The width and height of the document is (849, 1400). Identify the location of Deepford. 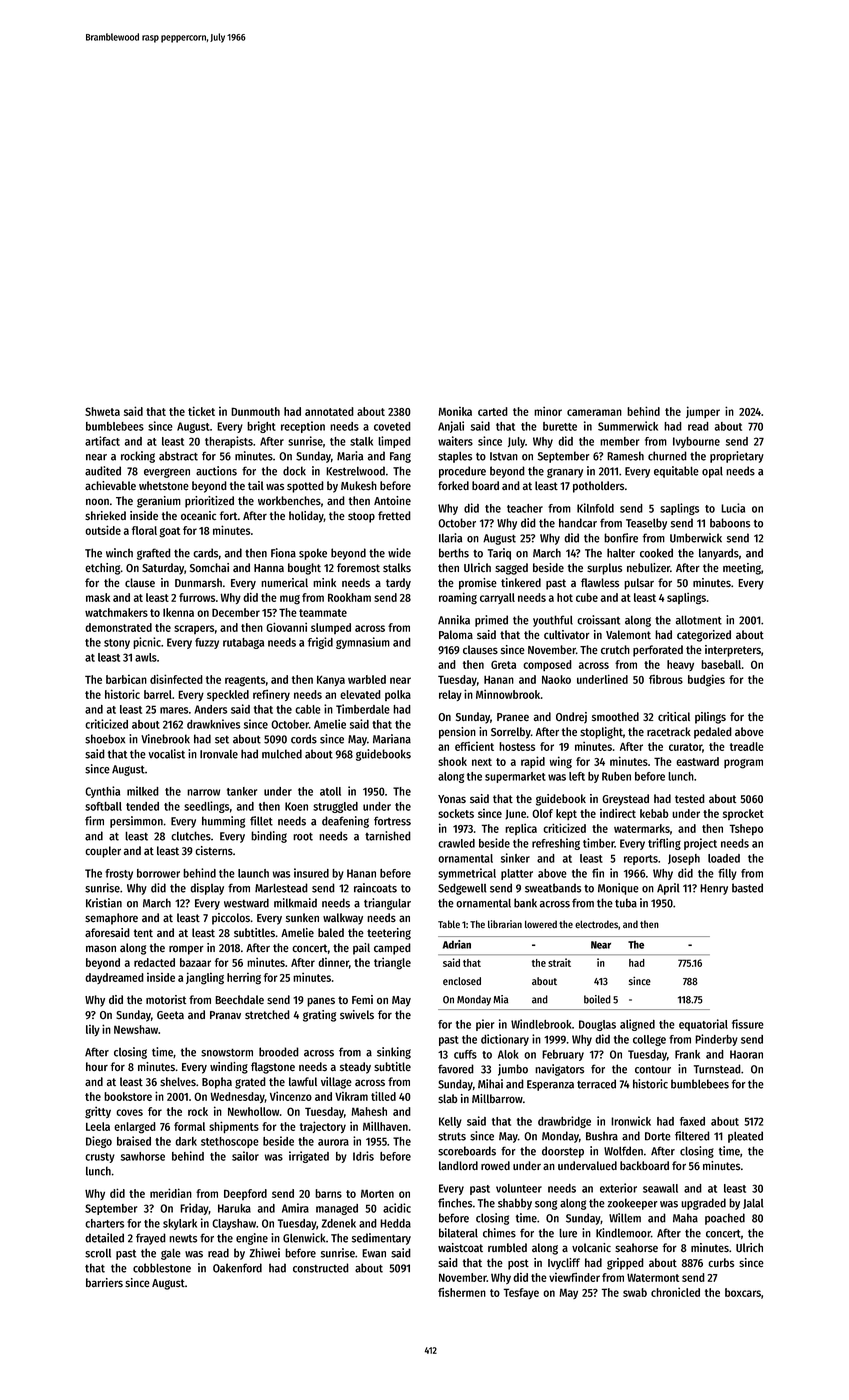
(245, 1194).
